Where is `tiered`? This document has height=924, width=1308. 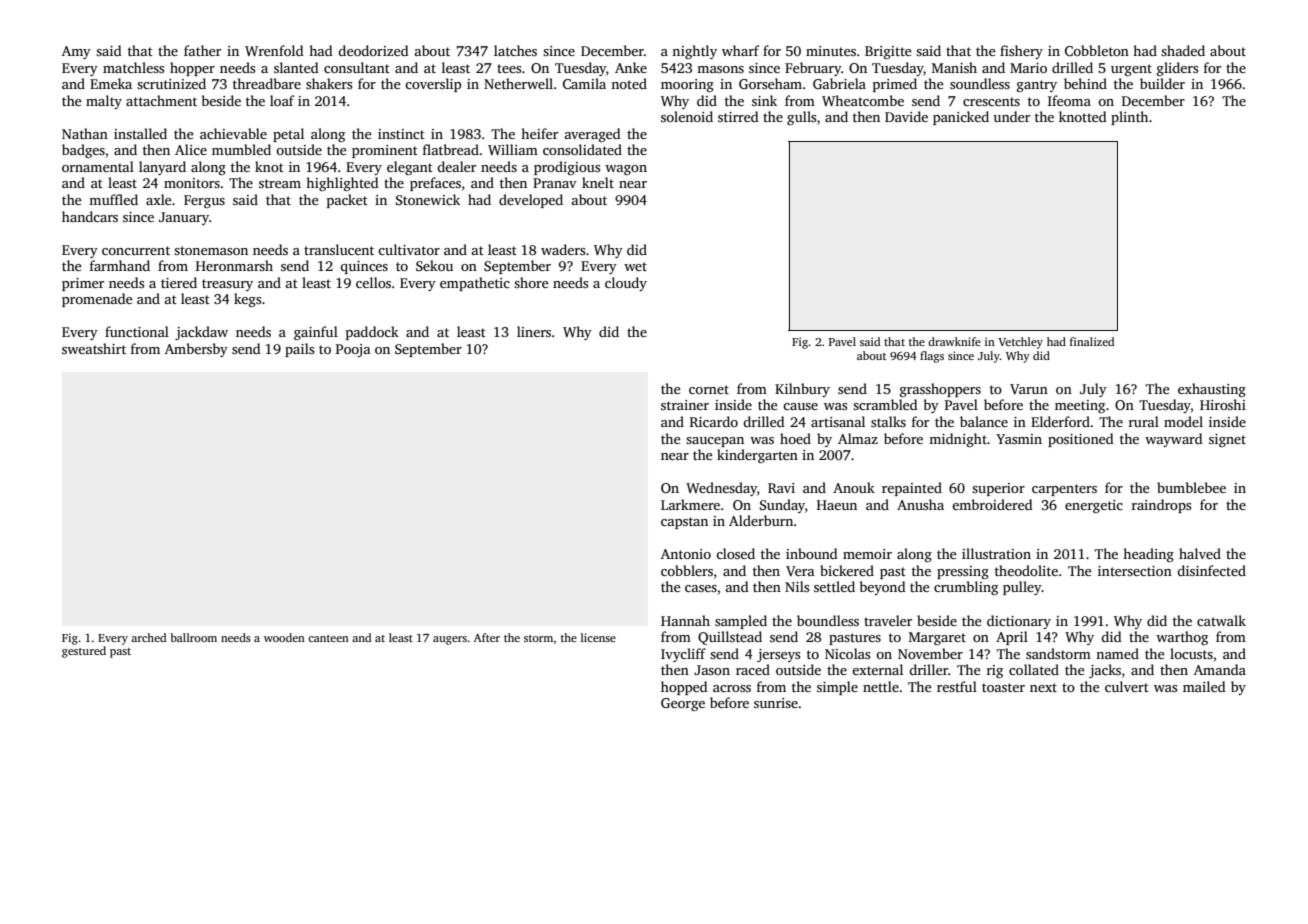 tiered is located at coordinates (179, 282).
